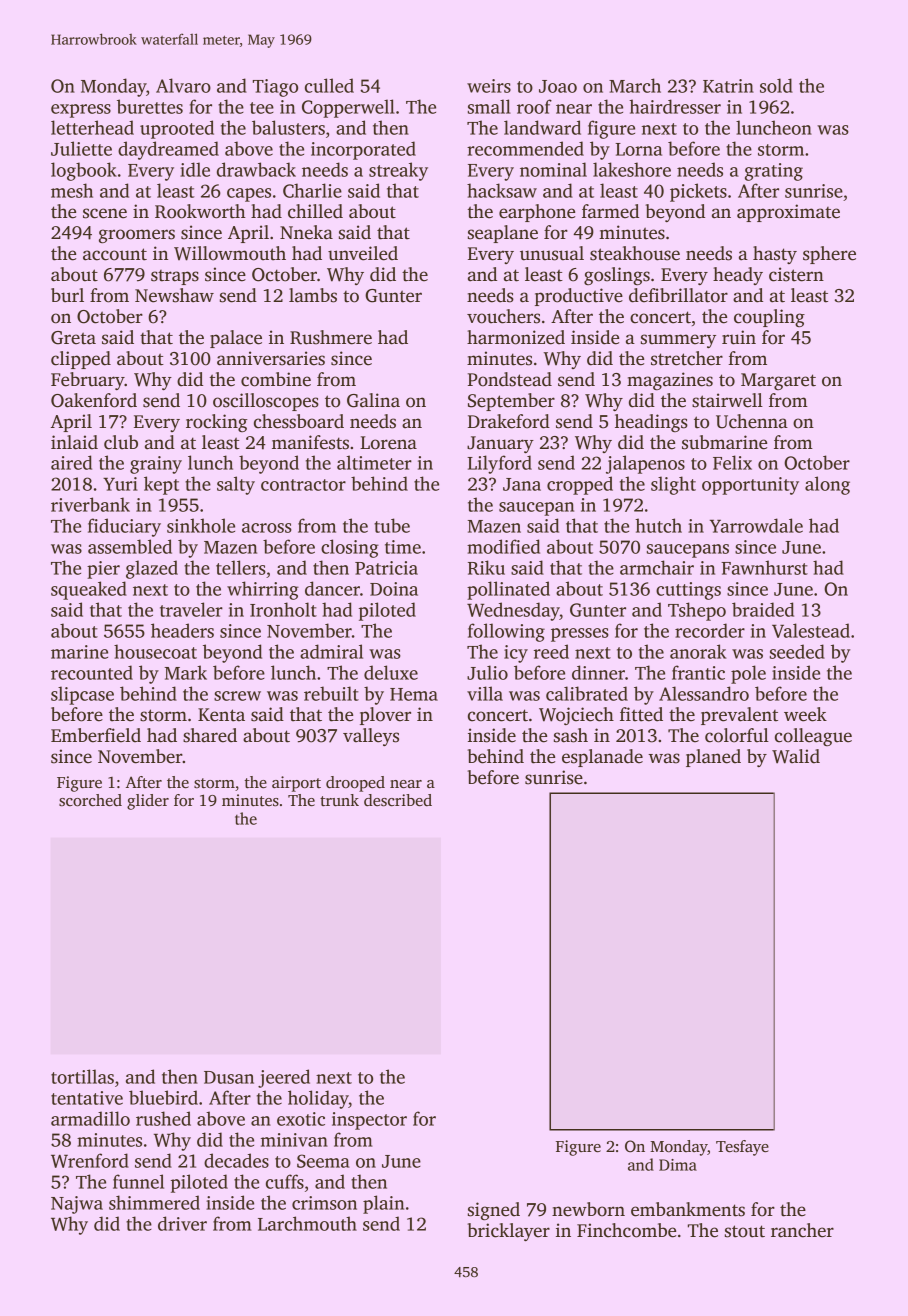 This page has width=908, height=1316. I want to click on lakeshore, so click(632, 169).
